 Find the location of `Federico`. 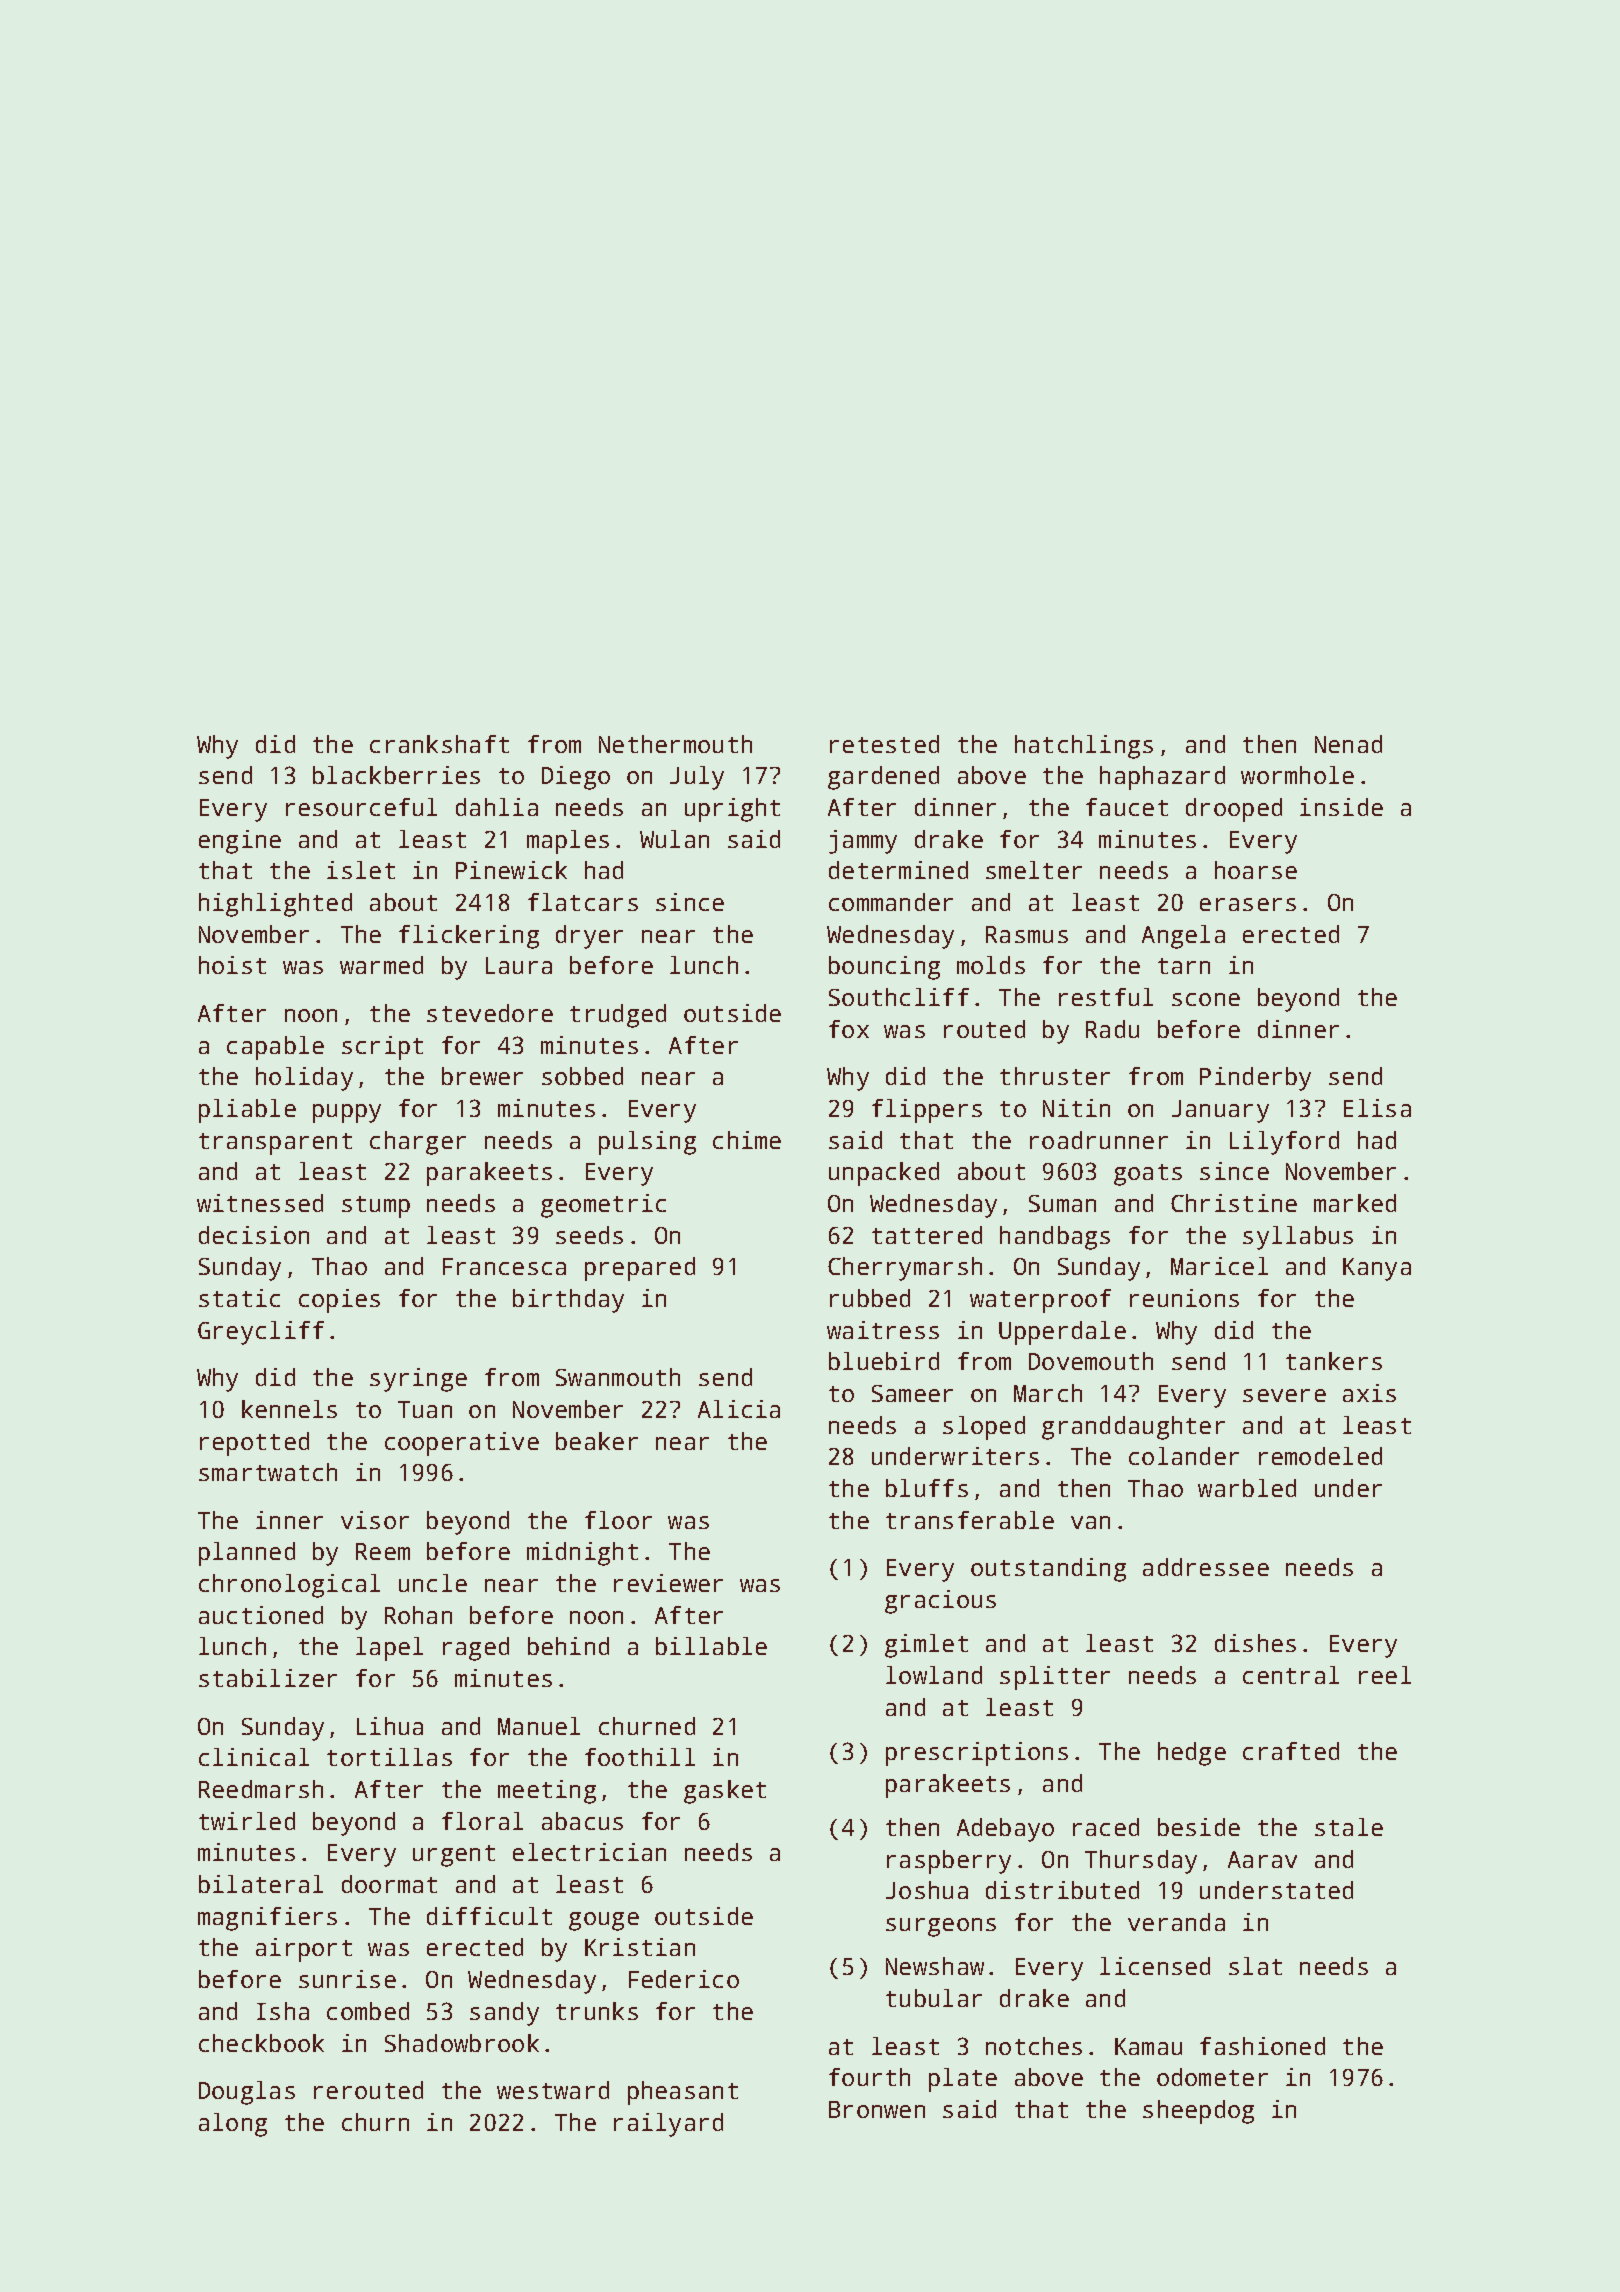

Federico is located at coordinates (684, 1979).
